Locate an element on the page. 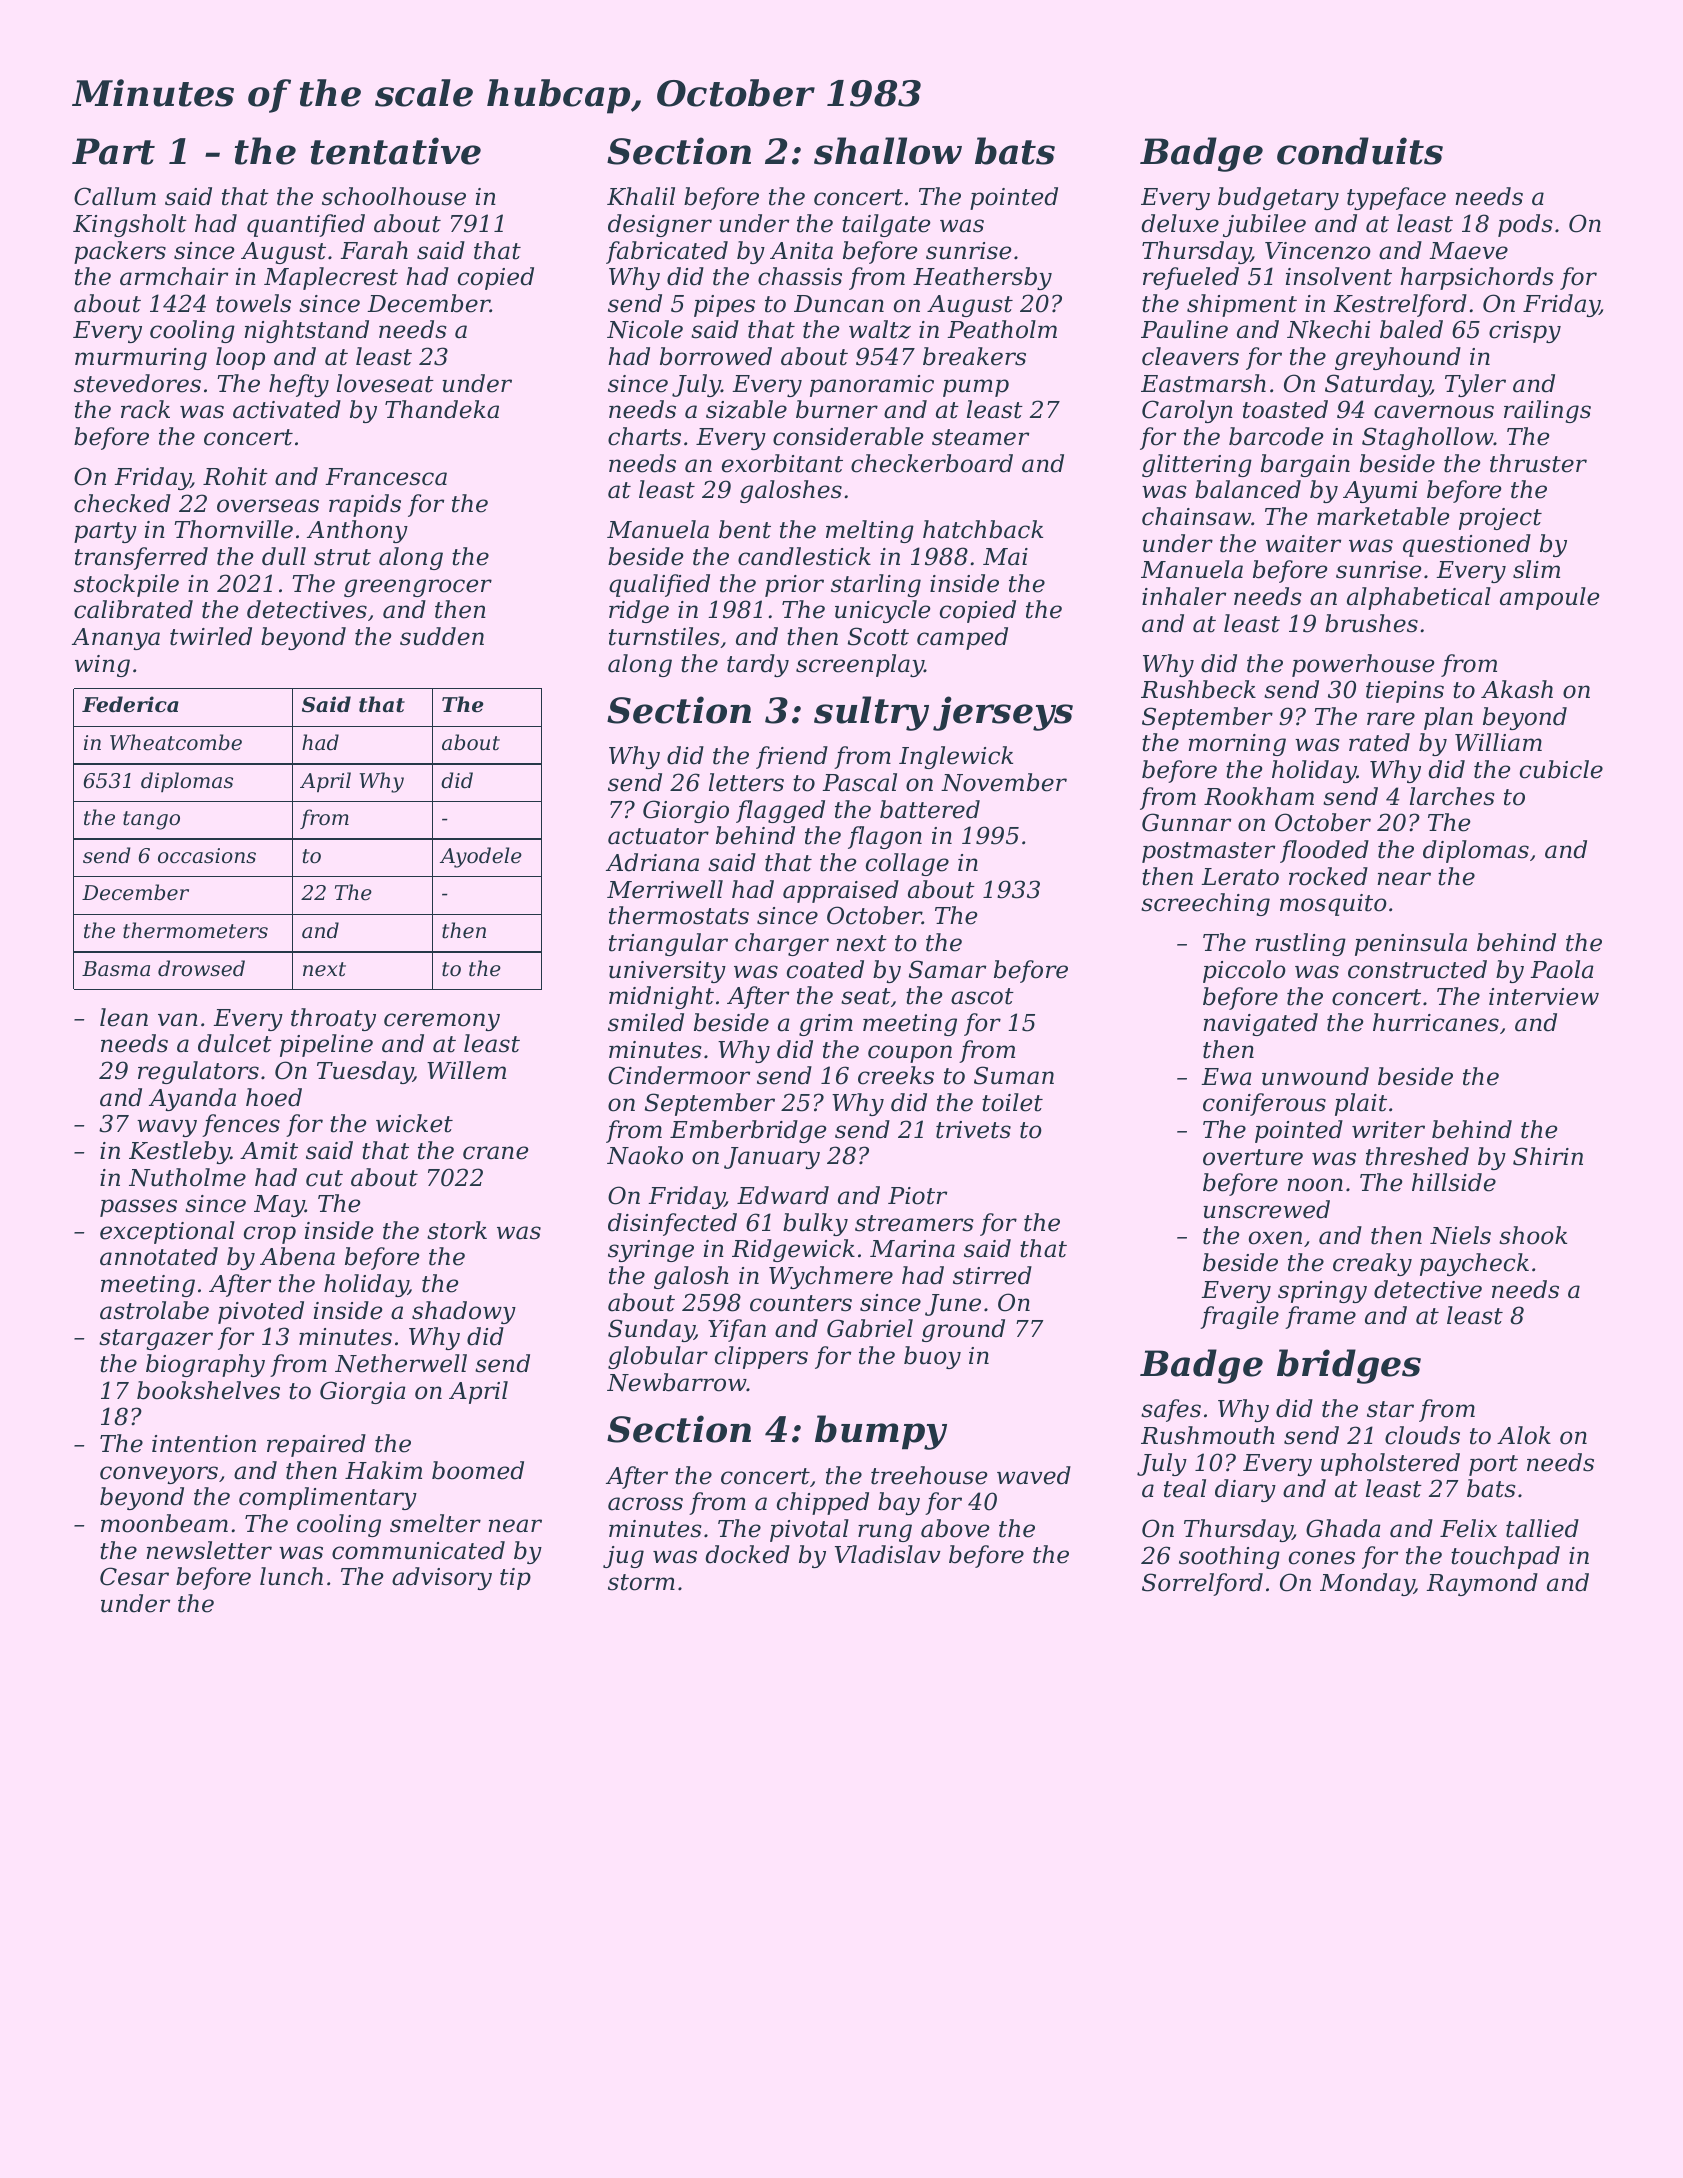  sizable is located at coordinates (746, 409).
